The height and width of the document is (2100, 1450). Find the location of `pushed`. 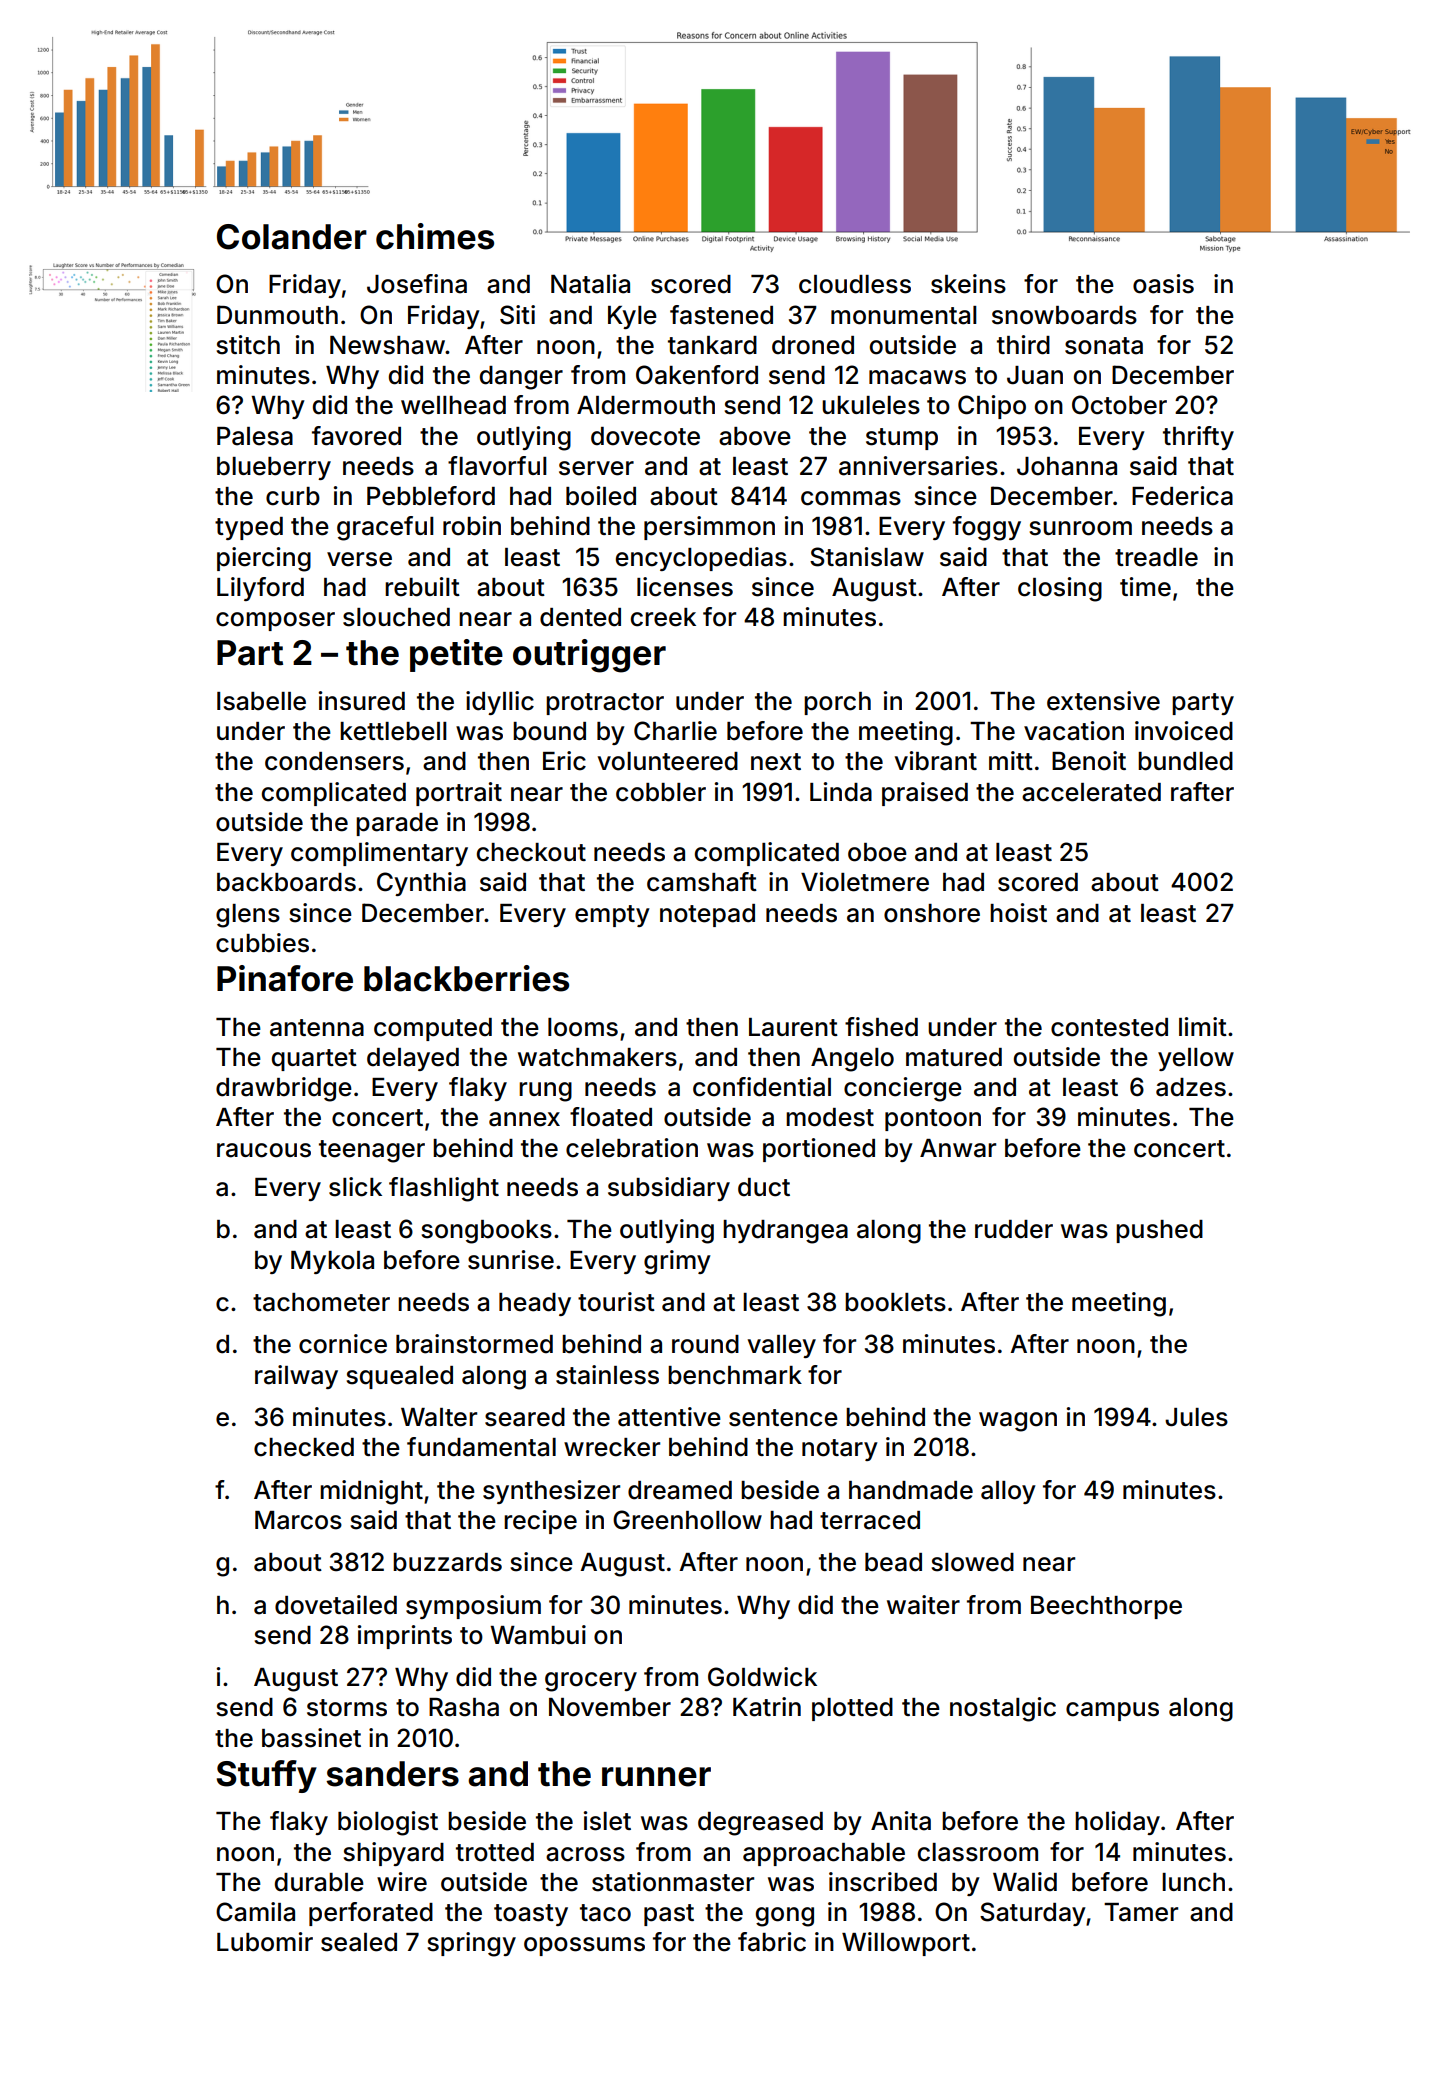

pushed is located at coordinates (1159, 1231).
